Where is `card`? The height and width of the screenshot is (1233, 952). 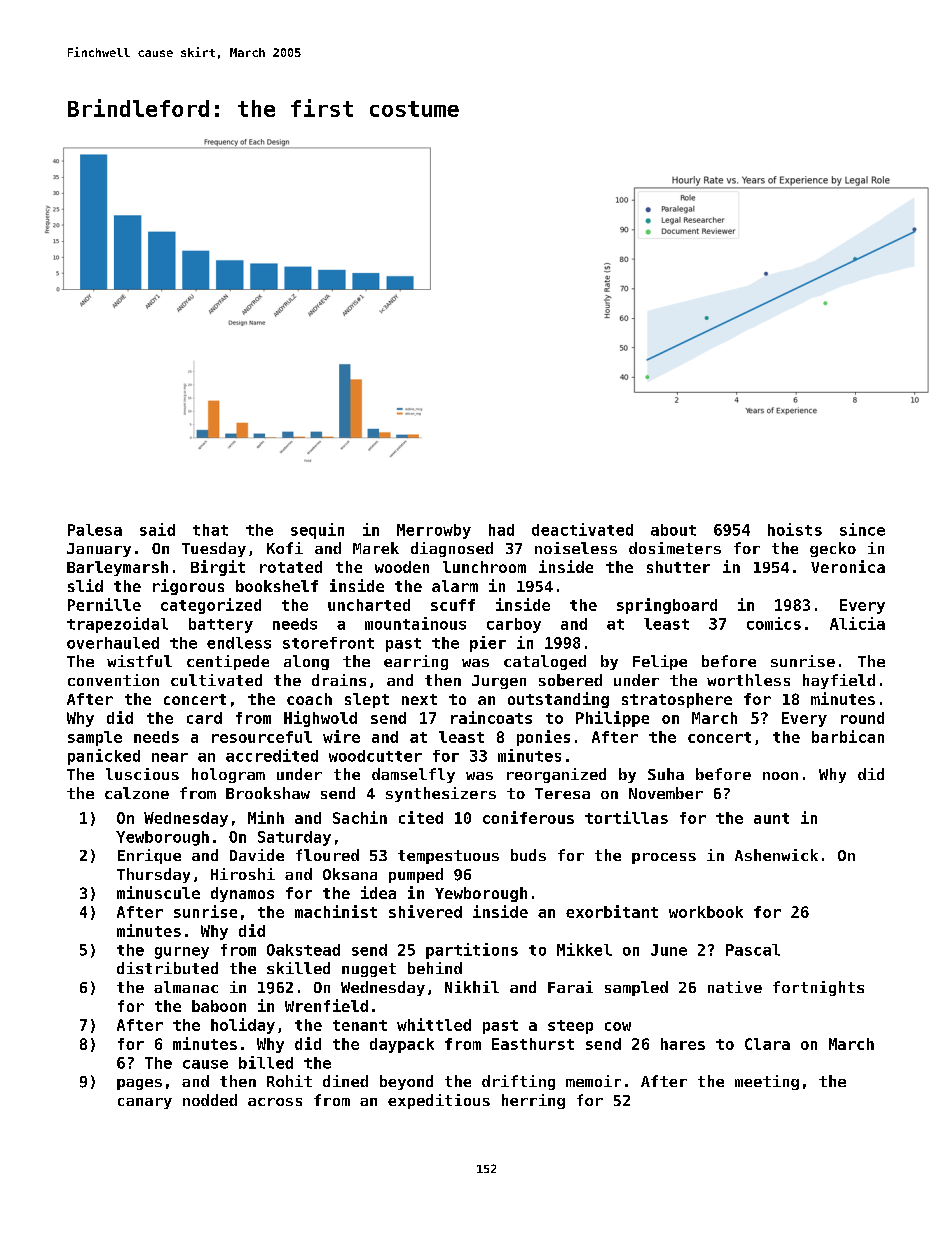
card is located at coordinates (204, 718).
